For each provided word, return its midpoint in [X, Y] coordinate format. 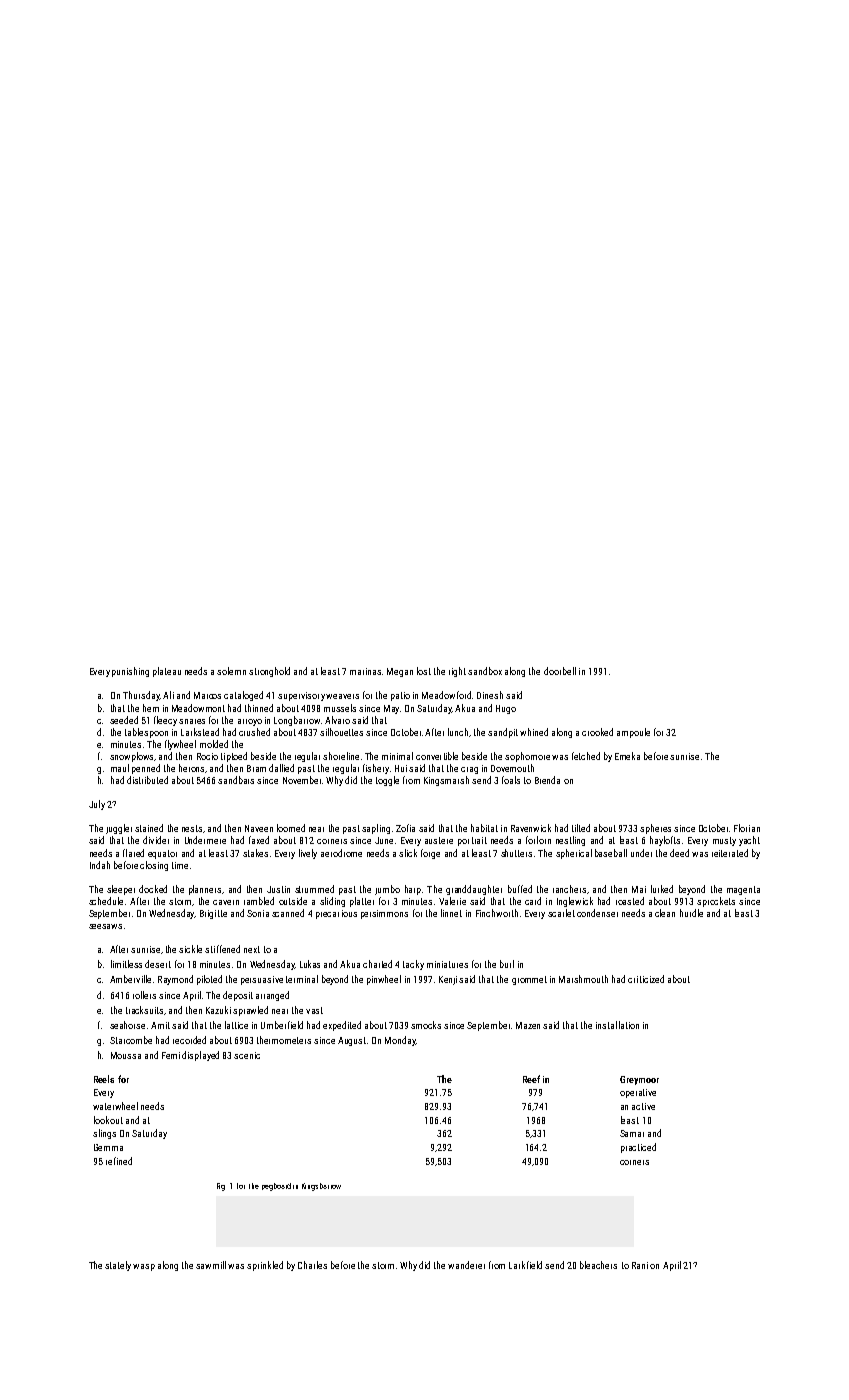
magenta [743, 890]
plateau [167, 672]
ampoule [633, 733]
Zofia [405, 828]
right [457, 672]
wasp [144, 1267]
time [180, 865]
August [352, 1041]
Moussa [126, 1055]
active [643, 1106]
